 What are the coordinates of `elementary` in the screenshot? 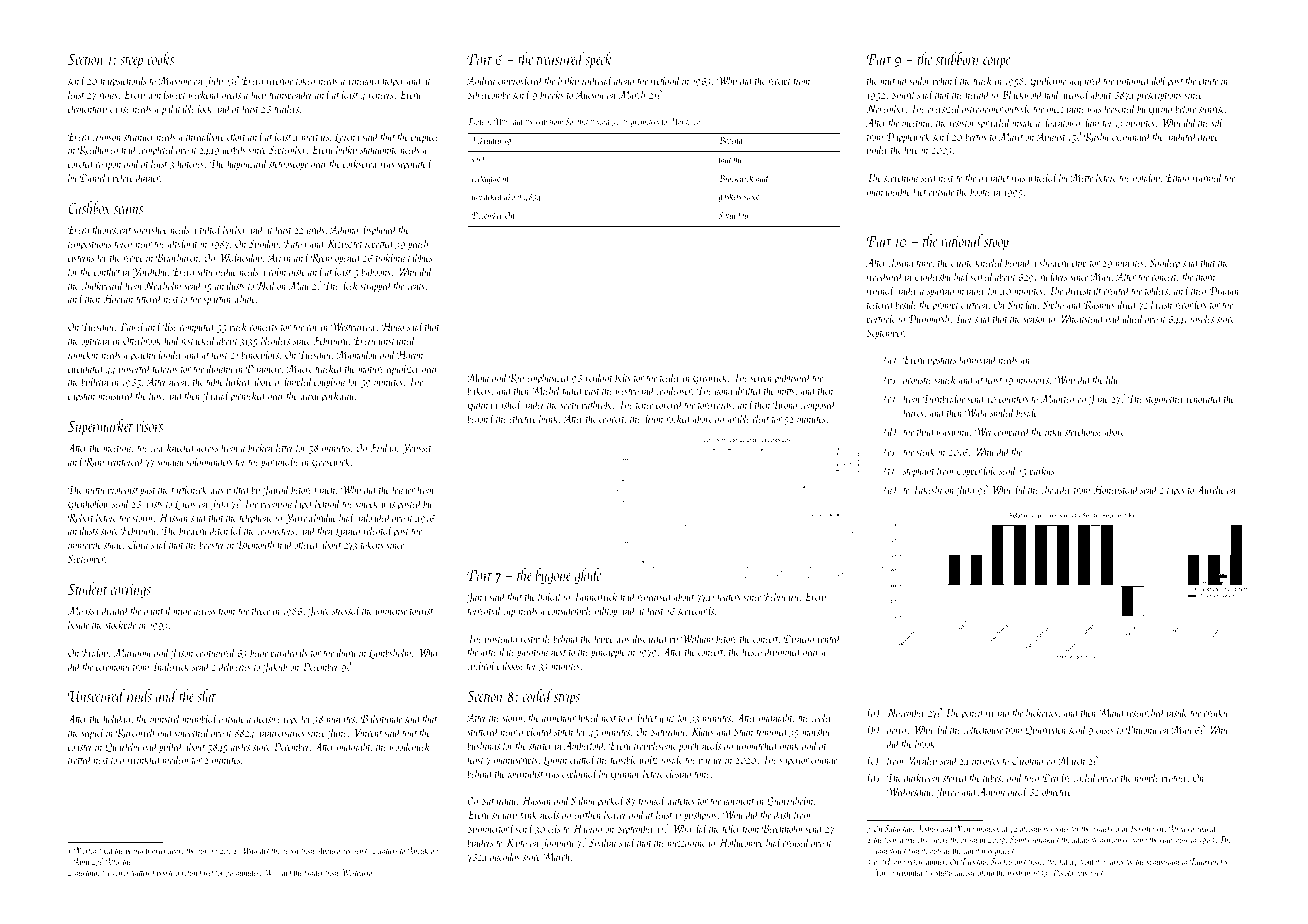 It's located at (87, 110).
